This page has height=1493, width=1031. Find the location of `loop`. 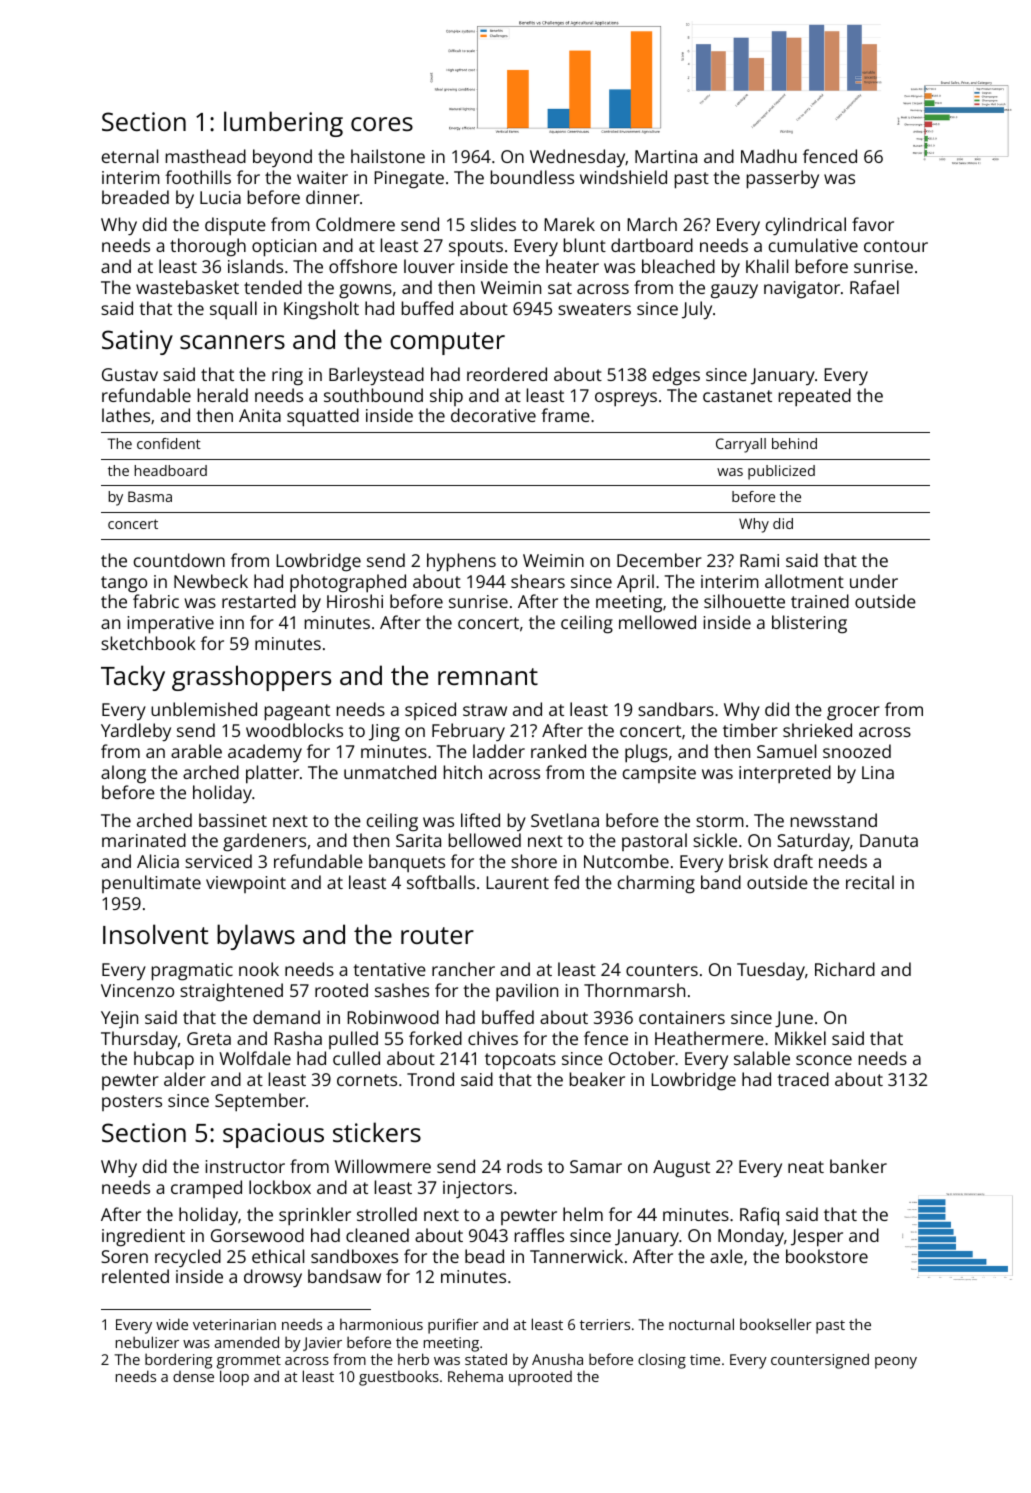

loop is located at coordinates (234, 1378).
